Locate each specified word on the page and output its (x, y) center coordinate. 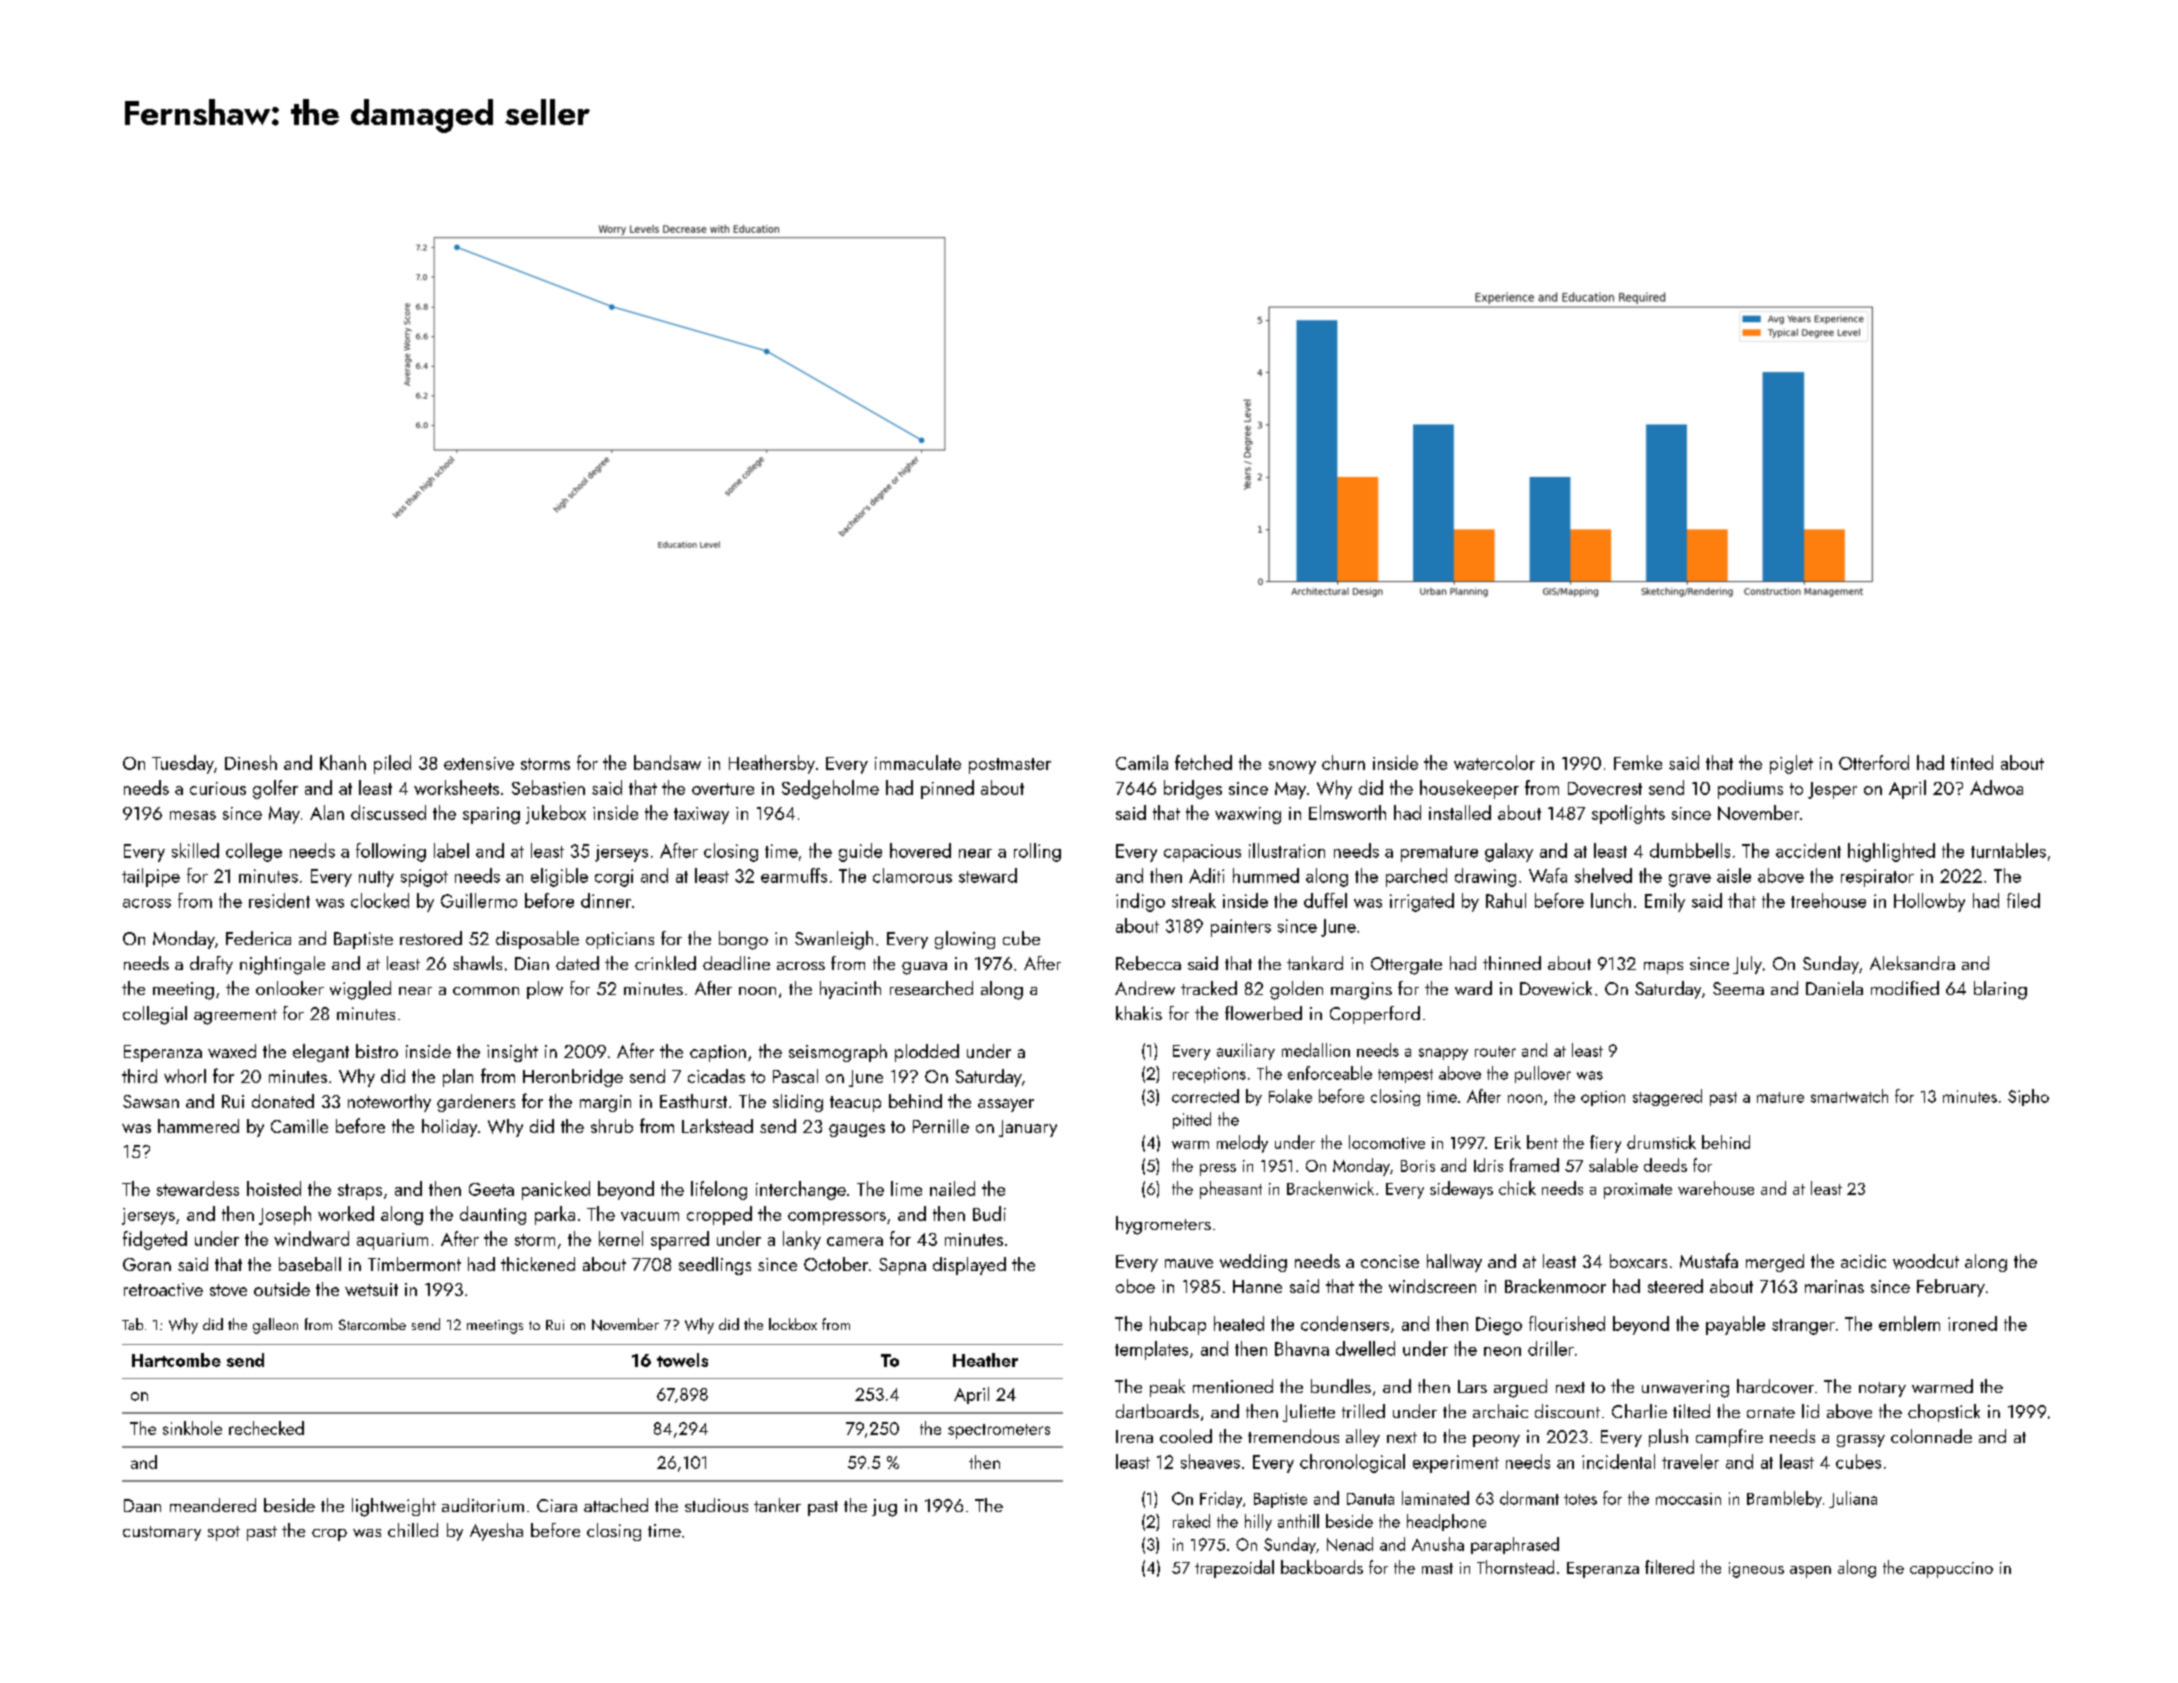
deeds (1665, 1165)
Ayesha (496, 1532)
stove (228, 1290)
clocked (380, 900)
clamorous (912, 875)
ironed (1972, 1323)
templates (1151, 1350)
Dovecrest (1605, 788)
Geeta (491, 1189)
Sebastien (548, 787)
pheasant (1231, 1190)
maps (1663, 968)
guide (860, 852)
